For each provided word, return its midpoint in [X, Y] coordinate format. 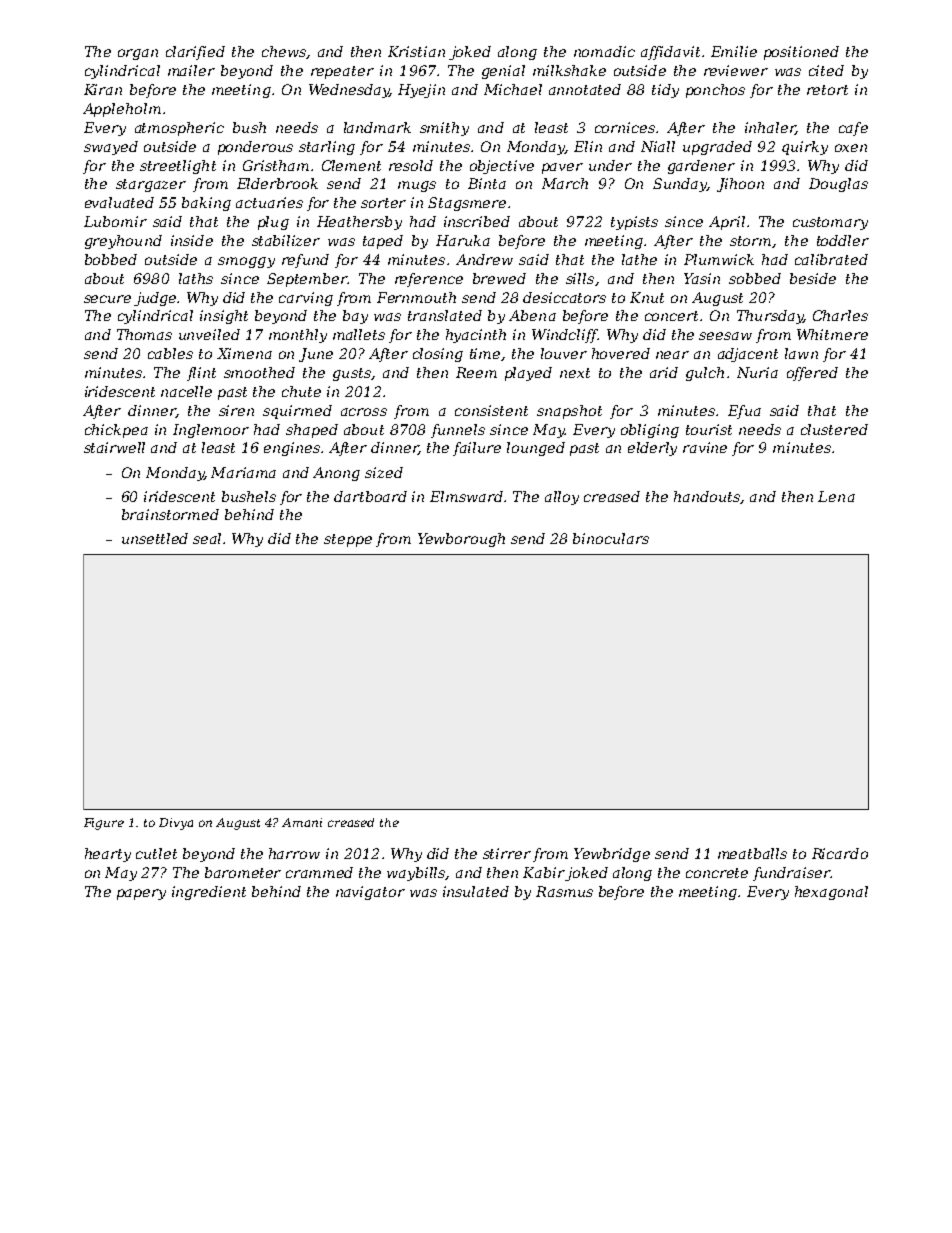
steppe [348, 540]
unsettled [155, 538]
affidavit [670, 53]
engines [292, 449]
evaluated [119, 202]
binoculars [611, 538]
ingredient [209, 893]
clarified [195, 53]
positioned [801, 53]
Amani [302, 822]
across [364, 412]
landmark [377, 127]
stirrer [507, 853]
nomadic [604, 51]
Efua [744, 412]
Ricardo [840, 853]
